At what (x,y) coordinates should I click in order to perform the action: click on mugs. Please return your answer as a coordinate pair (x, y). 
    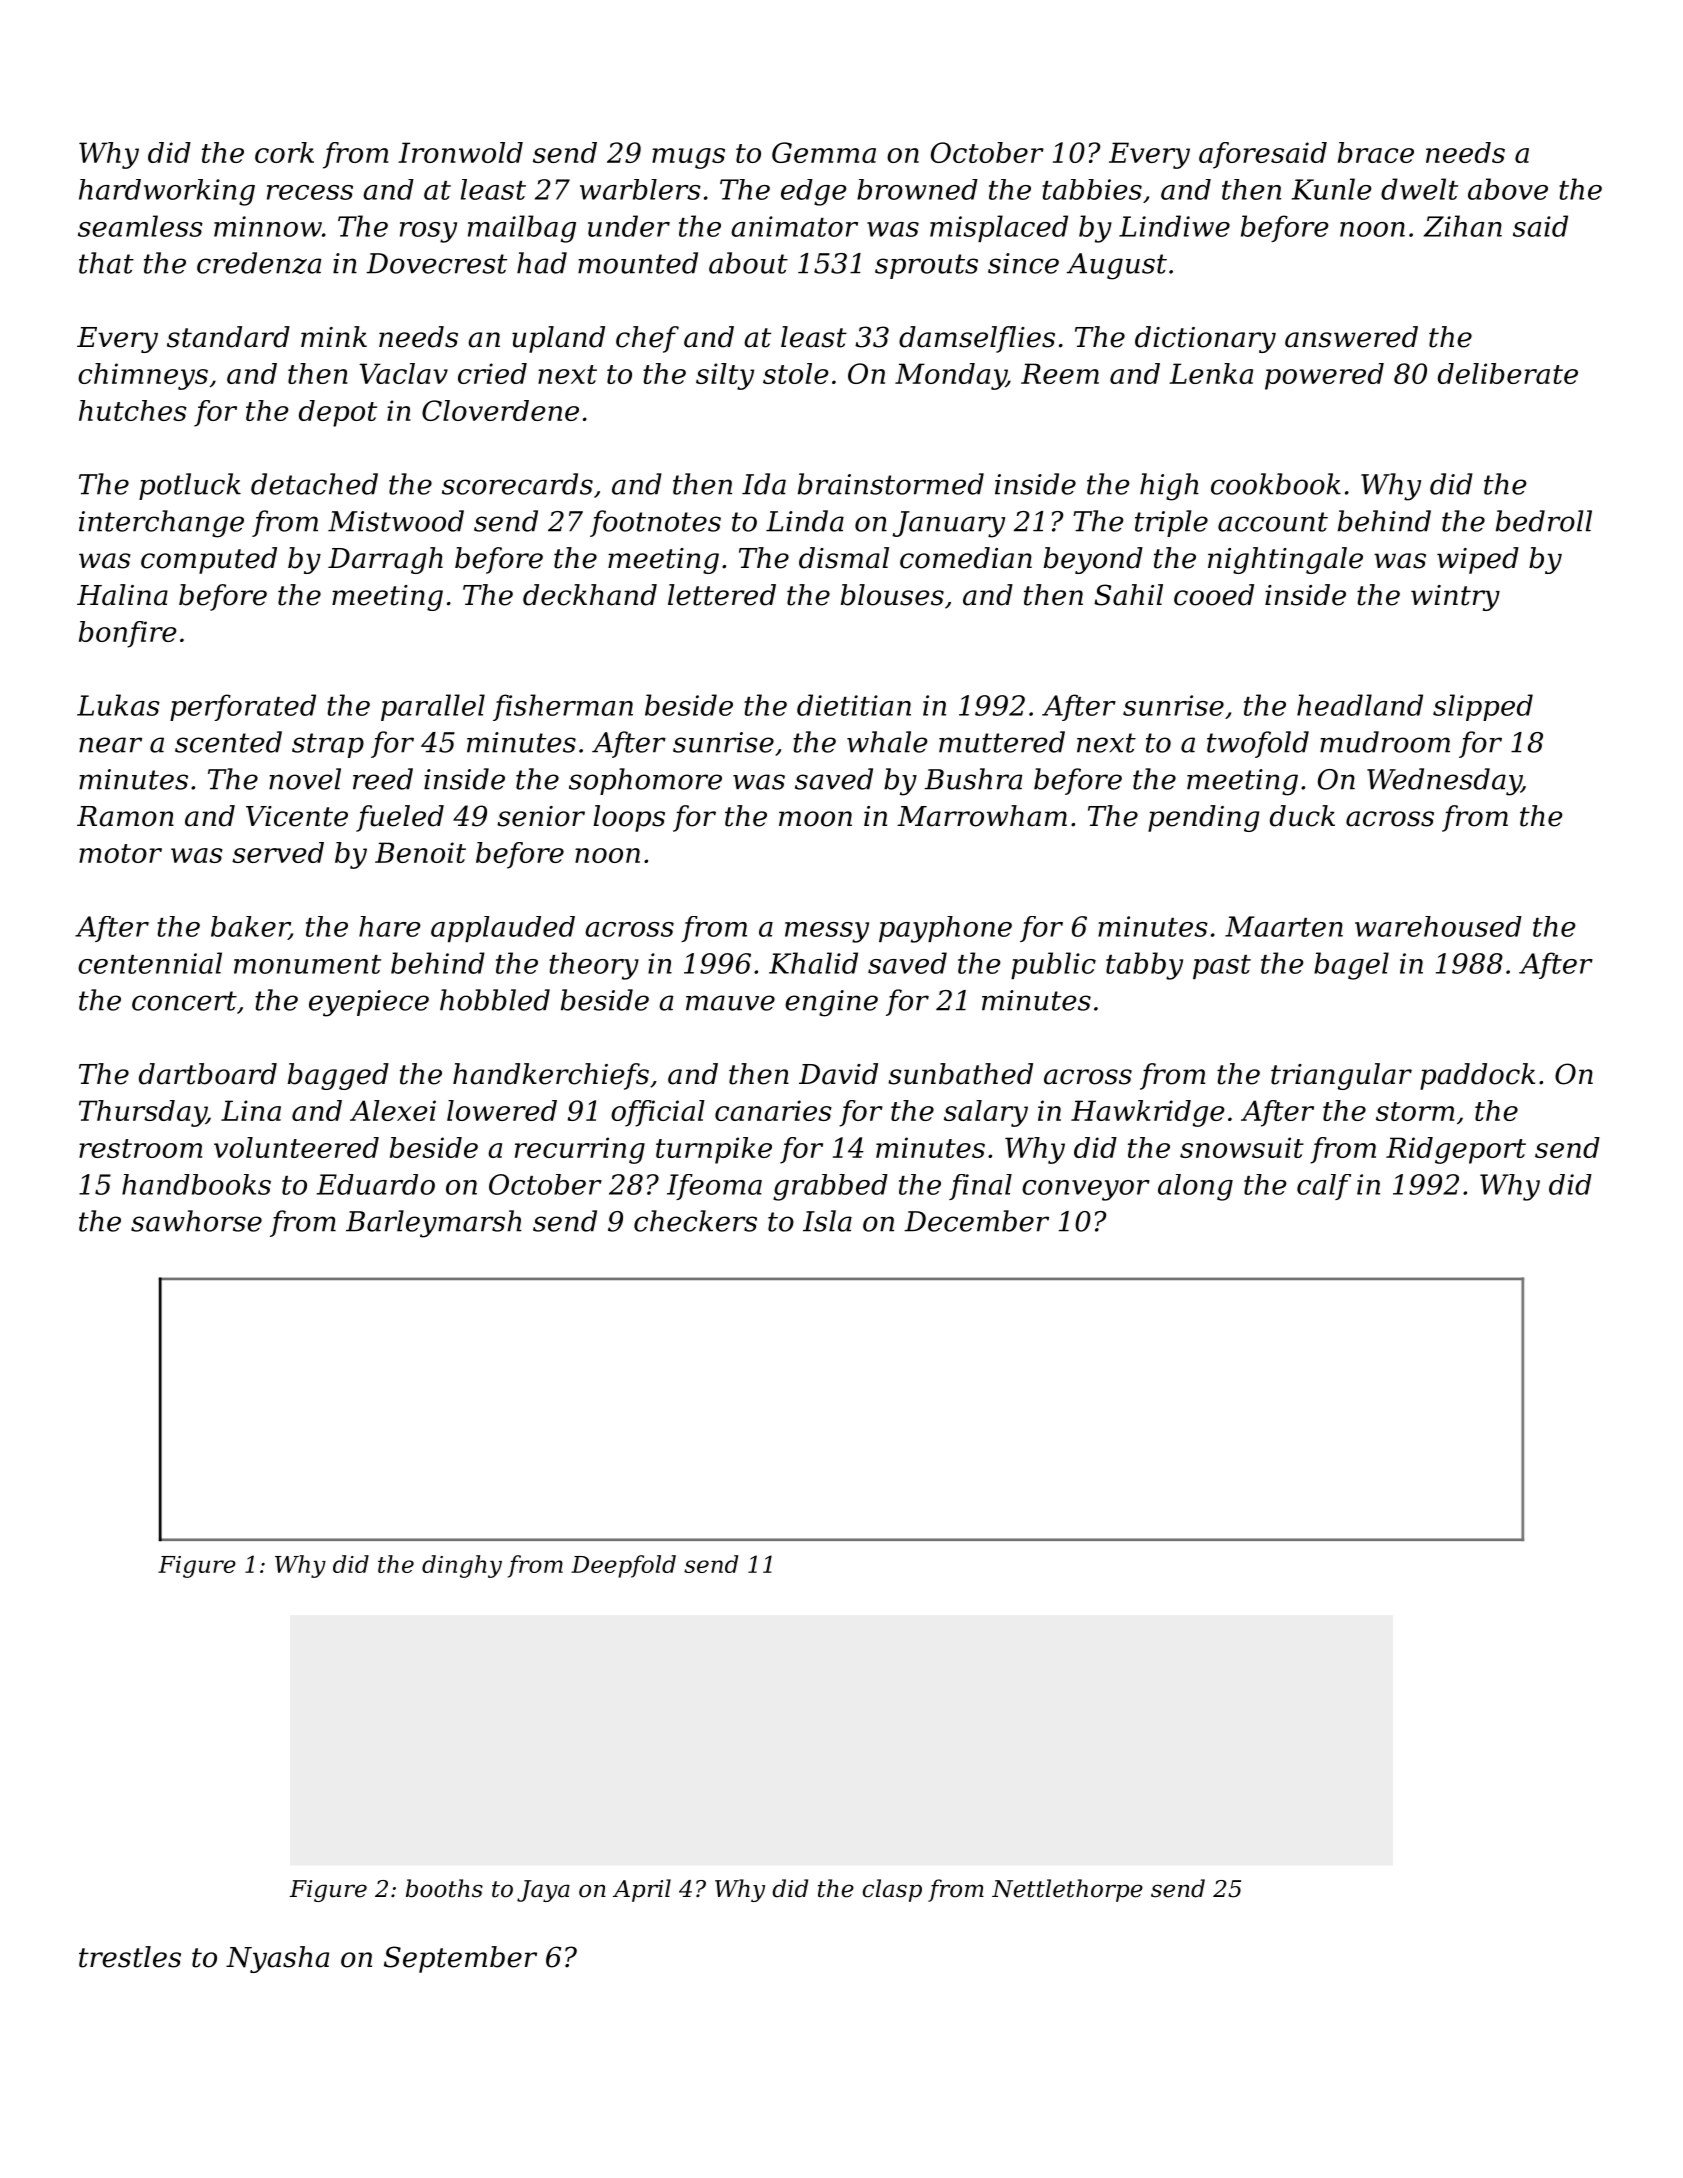
    Looking at the image, I should click on (688, 158).
